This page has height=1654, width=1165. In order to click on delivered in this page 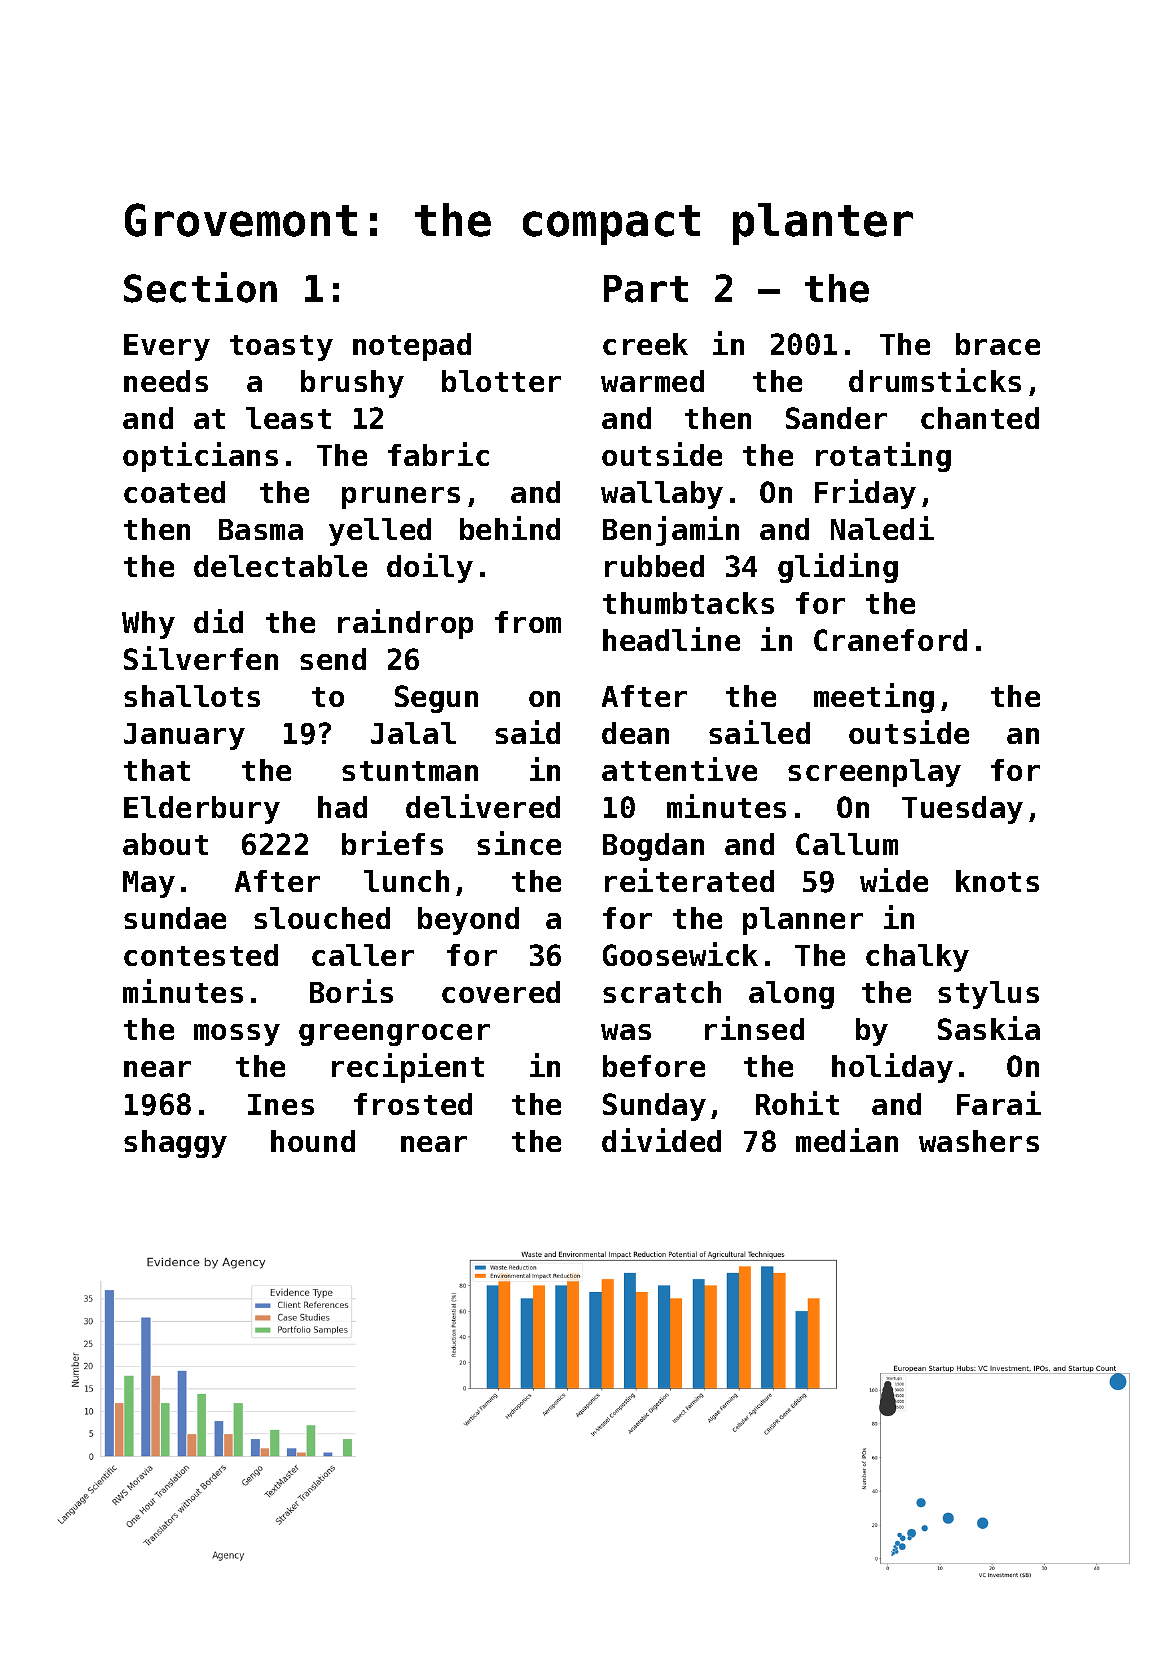, I will do `click(483, 806)`.
